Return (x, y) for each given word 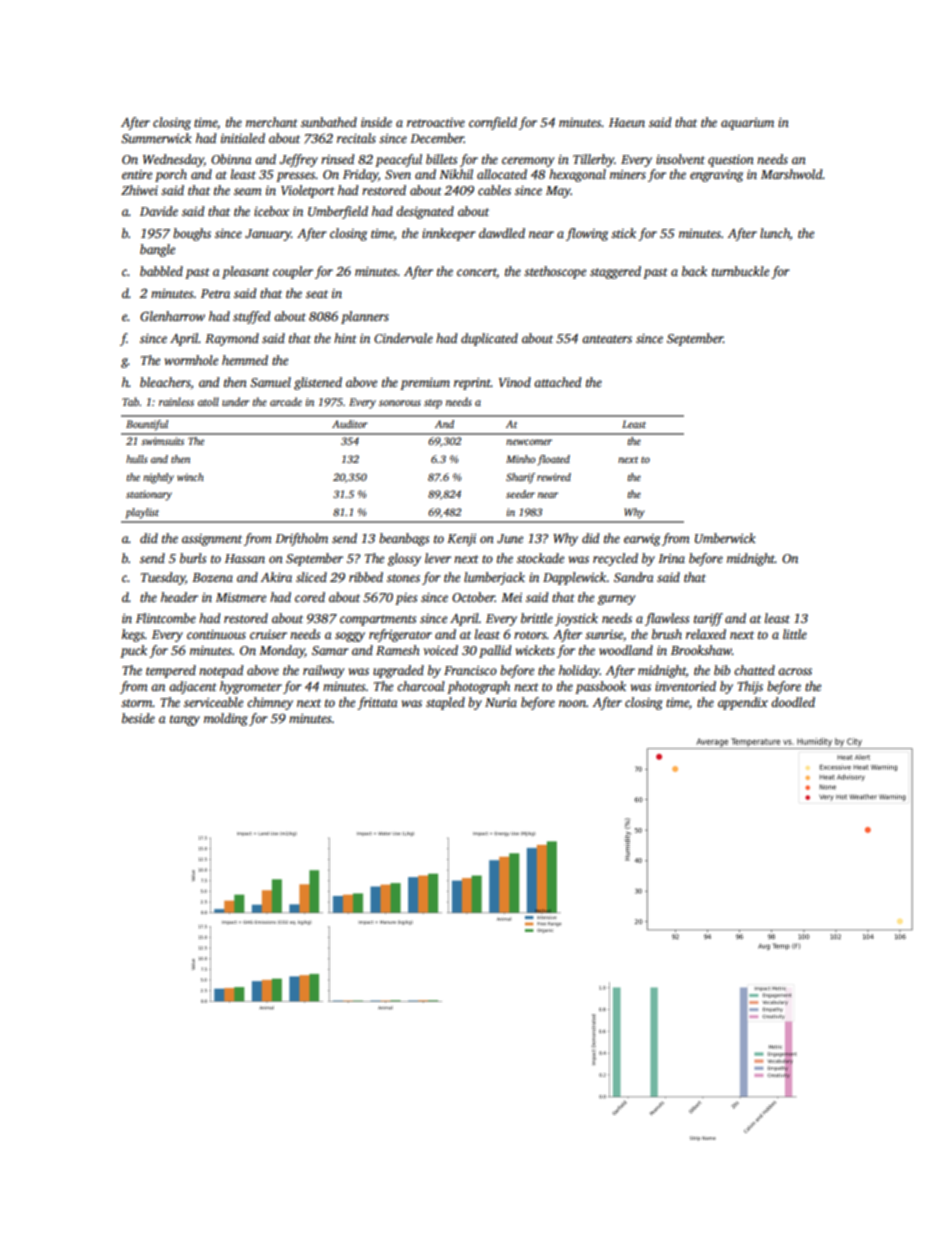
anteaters (607, 339)
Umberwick (725, 538)
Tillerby (594, 160)
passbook (600, 687)
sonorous (400, 403)
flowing (587, 234)
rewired (554, 477)
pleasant (245, 272)
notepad (221, 671)
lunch (775, 233)
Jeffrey (298, 160)
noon (572, 703)
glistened (318, 383)
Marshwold (792, 174)
